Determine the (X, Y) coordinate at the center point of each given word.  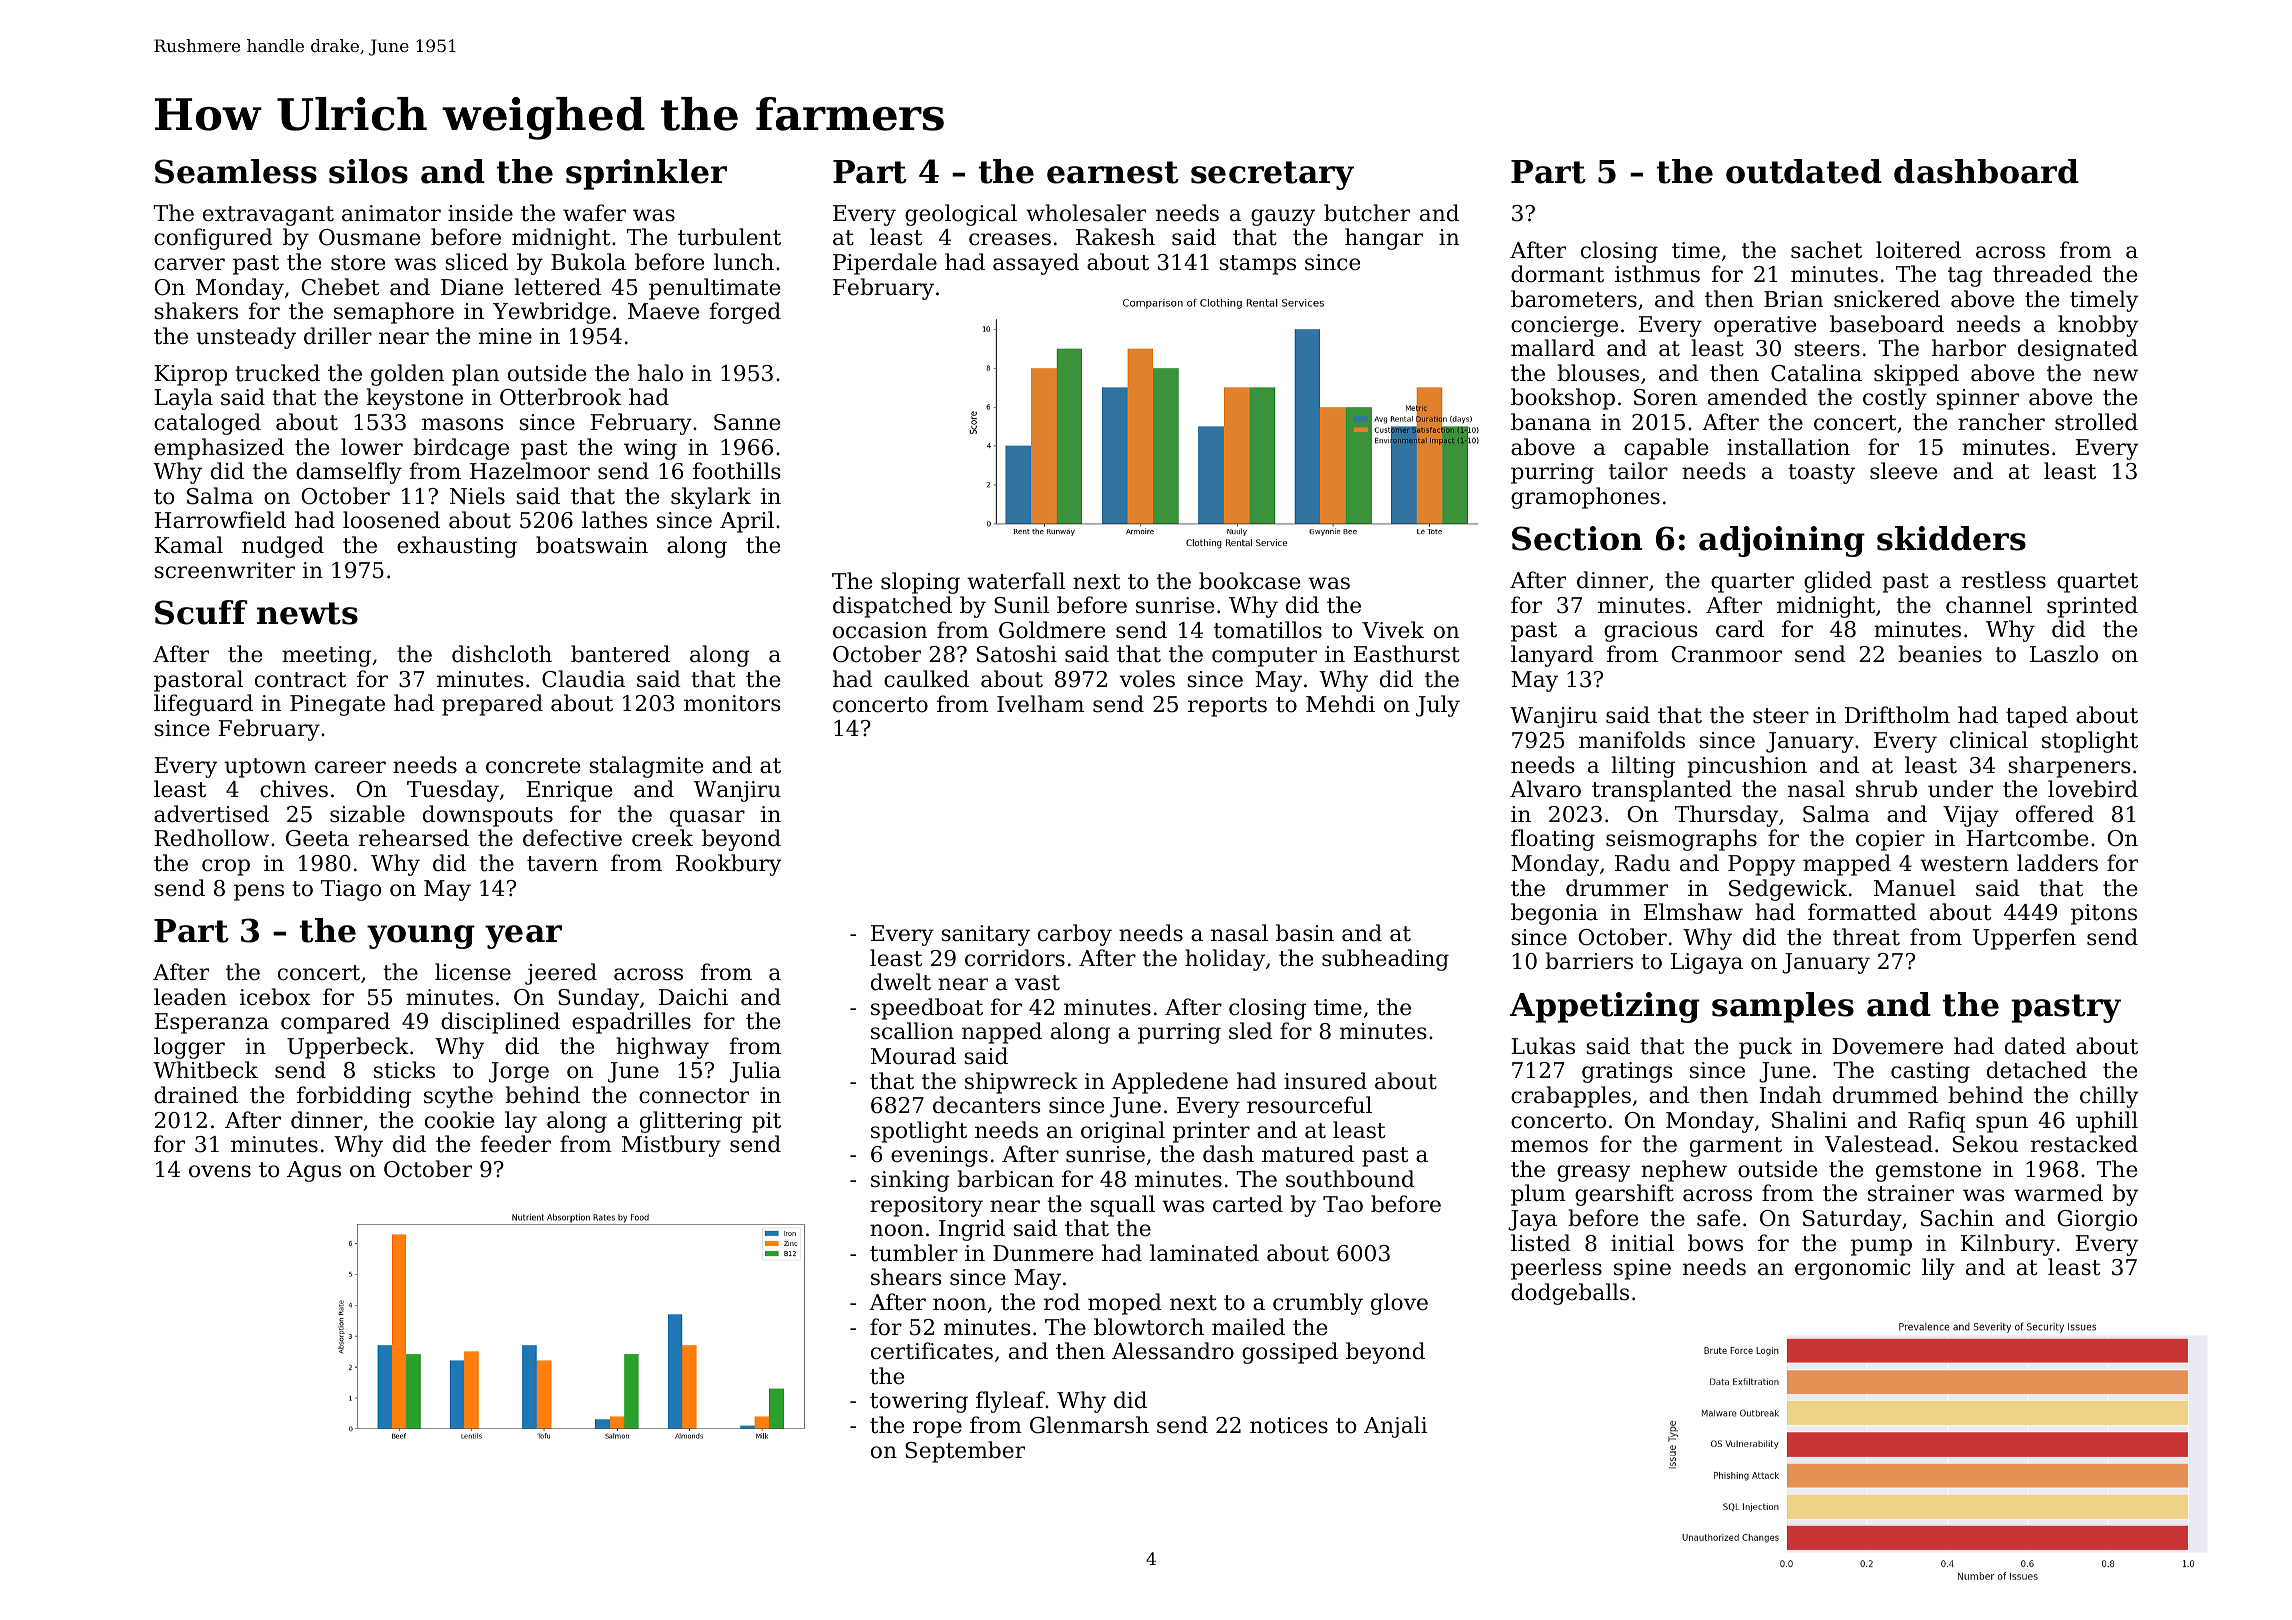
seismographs (1681, 840)
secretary (1272, 175)
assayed (1036, 264)
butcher (1367, 213)
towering (919, 1402)
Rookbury (728, 865)
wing (650, 449)
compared (335, 1023)
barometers (1574, 299)
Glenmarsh (1089, 1425)
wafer (594, 213)
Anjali (1395, 1427)
